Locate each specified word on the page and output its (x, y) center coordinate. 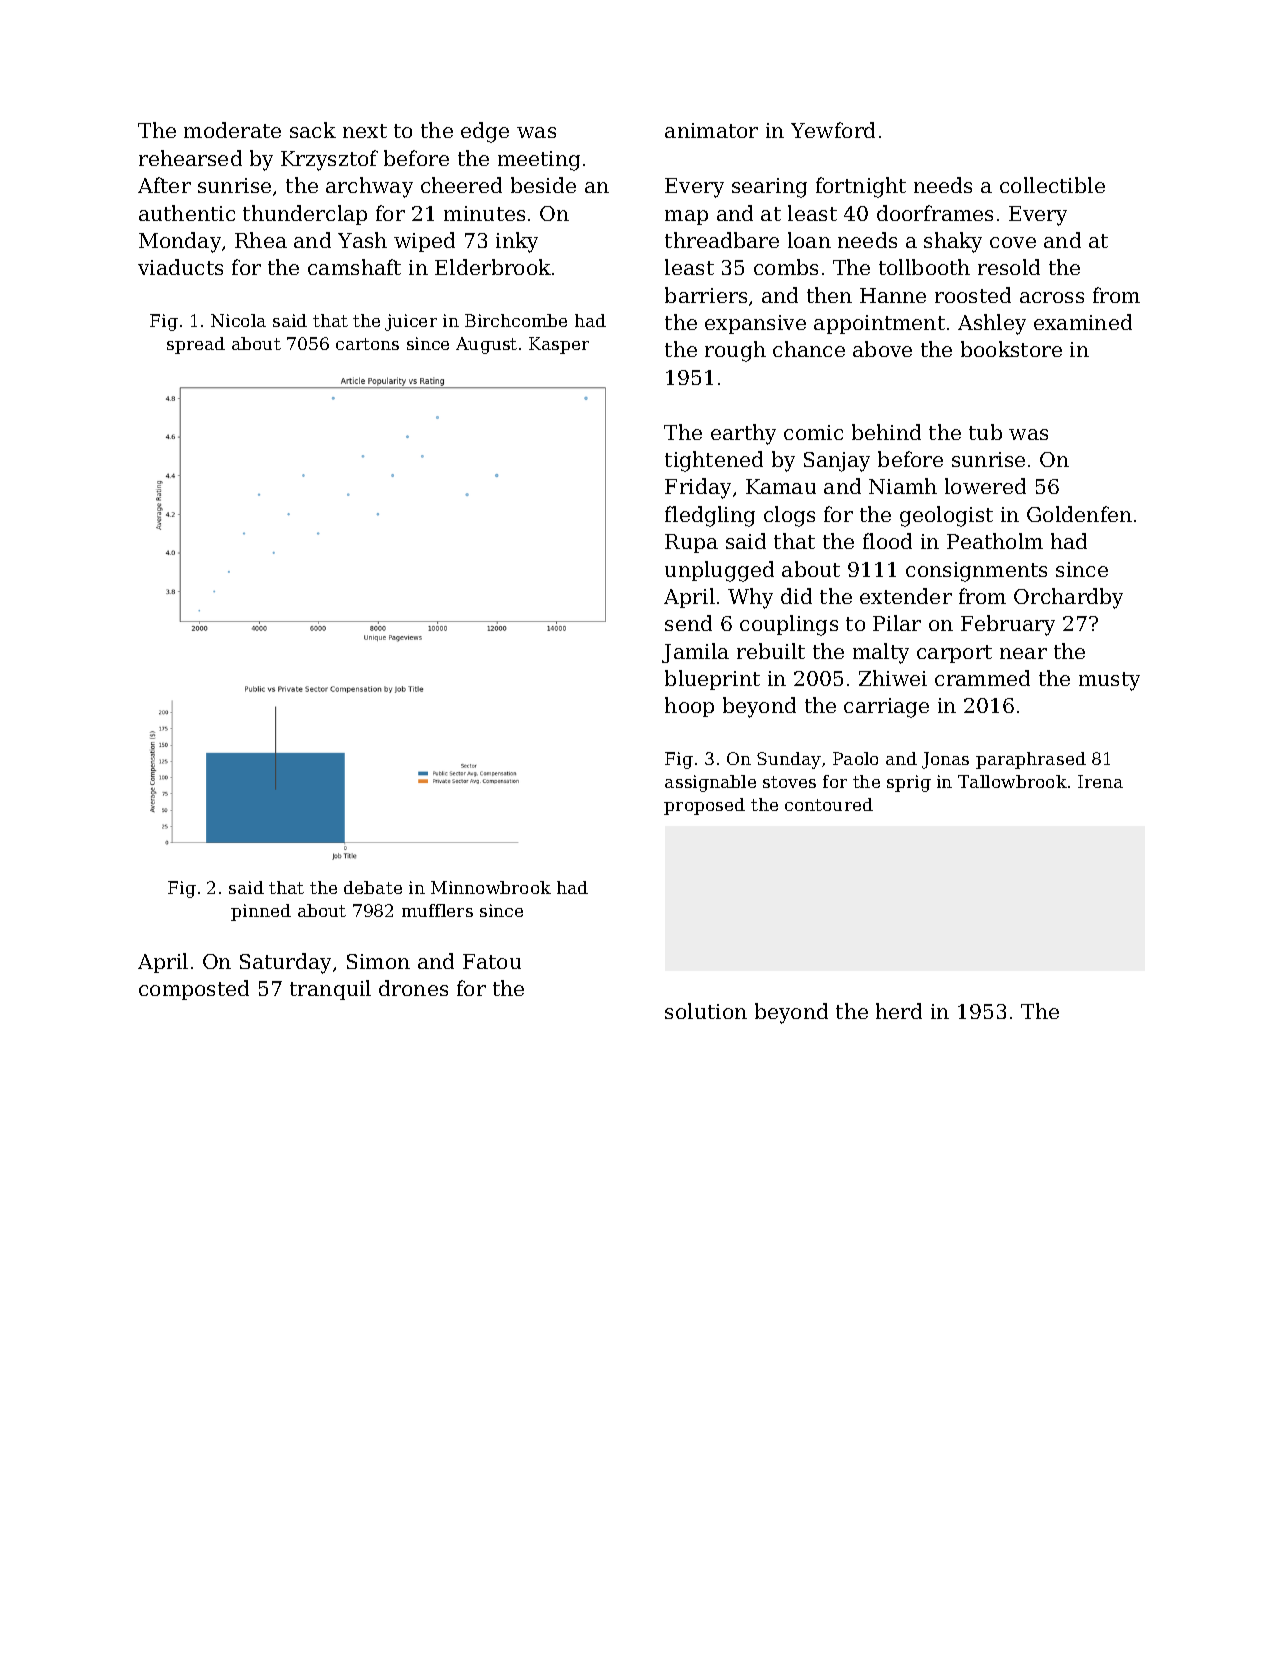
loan (809, 240)
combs (786, 267)
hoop (689, 707)
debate (373, 887)
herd (899, 1011)
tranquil (330, 990)
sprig (909, 783)
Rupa (691, 543)
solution (706, 1011)
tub (985, 432)
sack (313, 130)
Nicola (238, 320)
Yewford (833, 130)
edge (485, 132)
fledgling (710, 516)
